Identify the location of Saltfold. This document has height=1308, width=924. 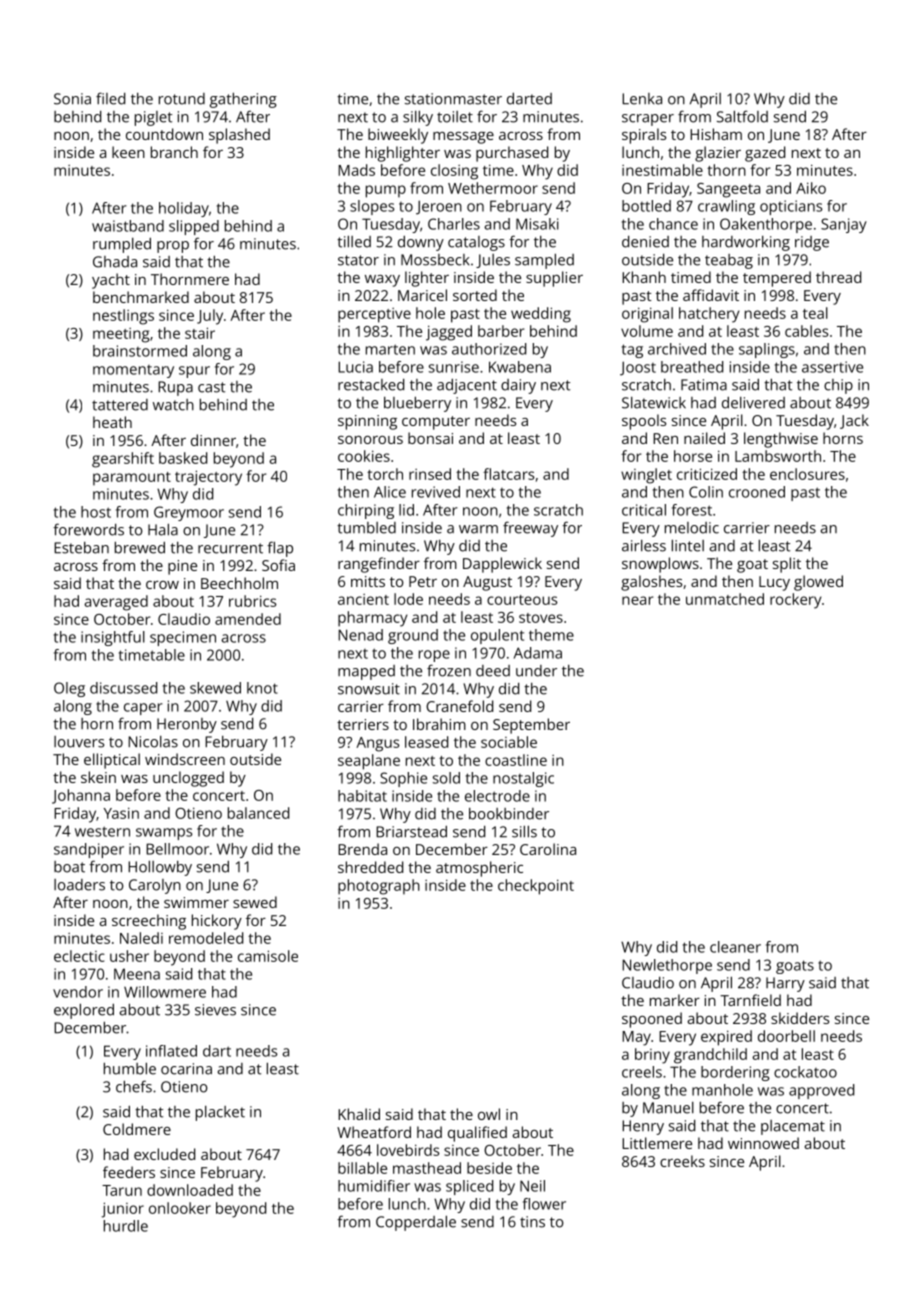
(742, 116).
